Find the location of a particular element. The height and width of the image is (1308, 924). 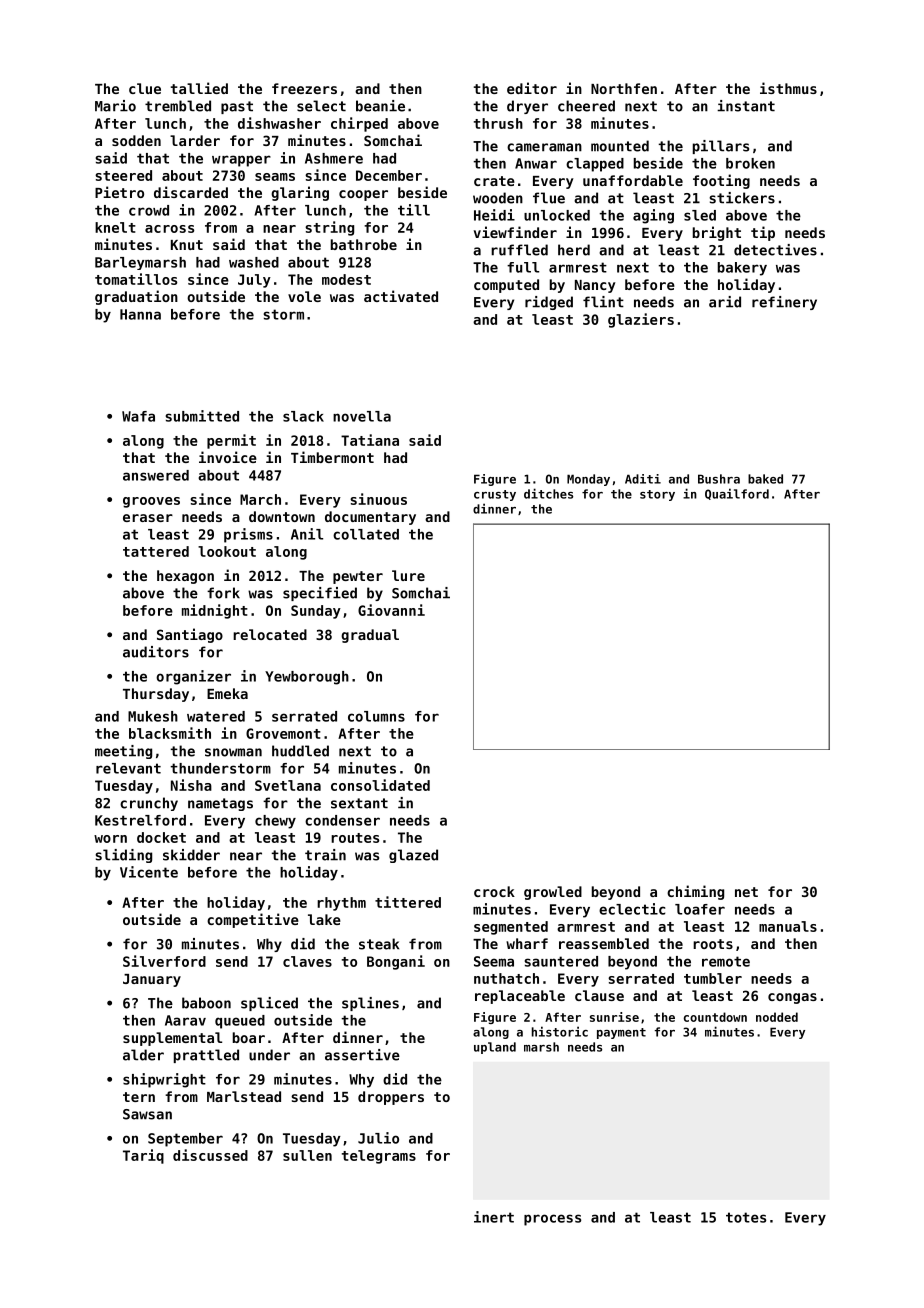

process is located at coordinates (552, 1220).
